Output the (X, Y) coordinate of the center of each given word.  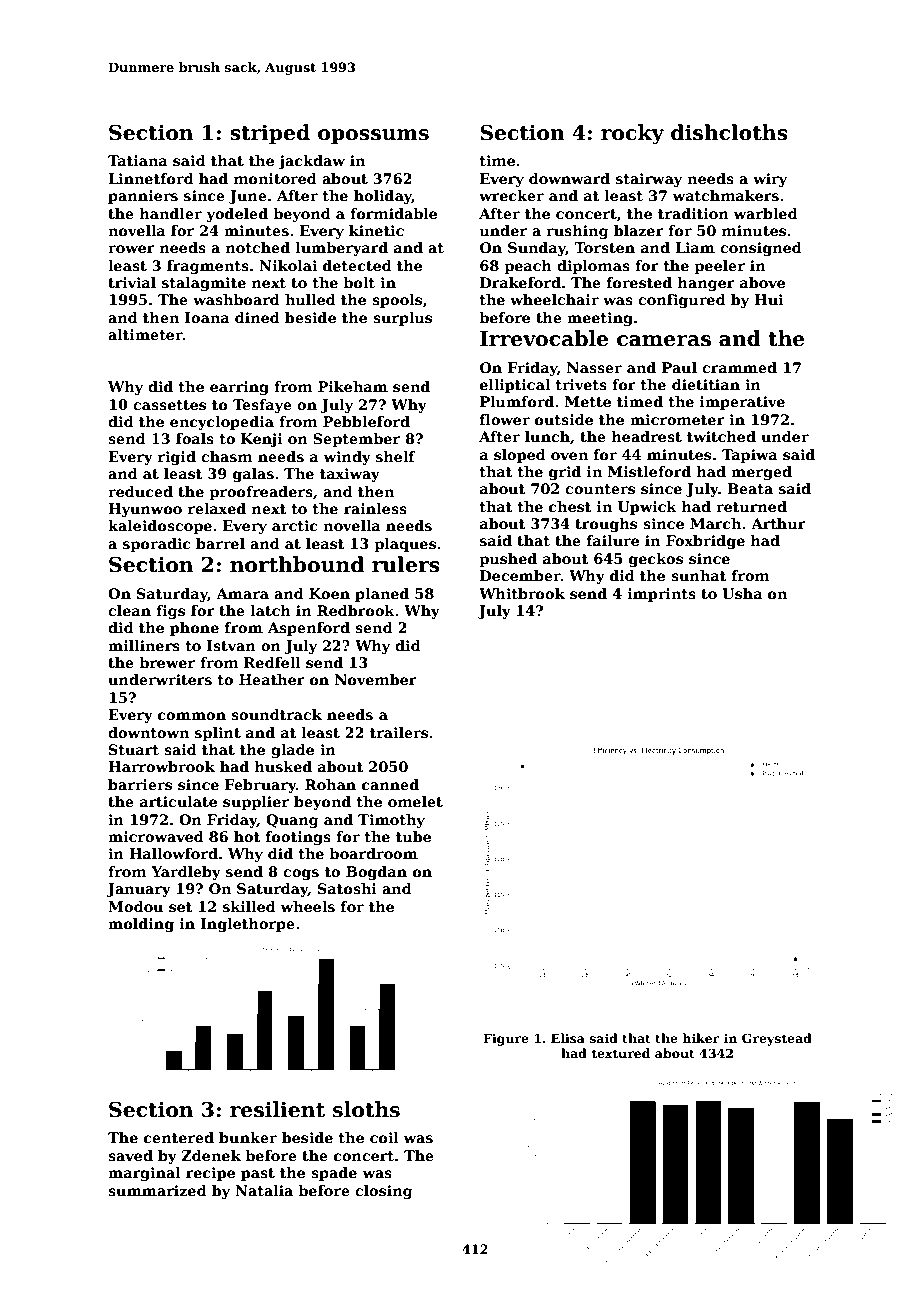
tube (413, 836)
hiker (701, 1038)
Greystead (777, 1039)
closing (383, 1192)
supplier (256, 803)
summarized (157, 1190)
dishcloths (729, 132)
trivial (132, 282)
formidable (393, 213)
